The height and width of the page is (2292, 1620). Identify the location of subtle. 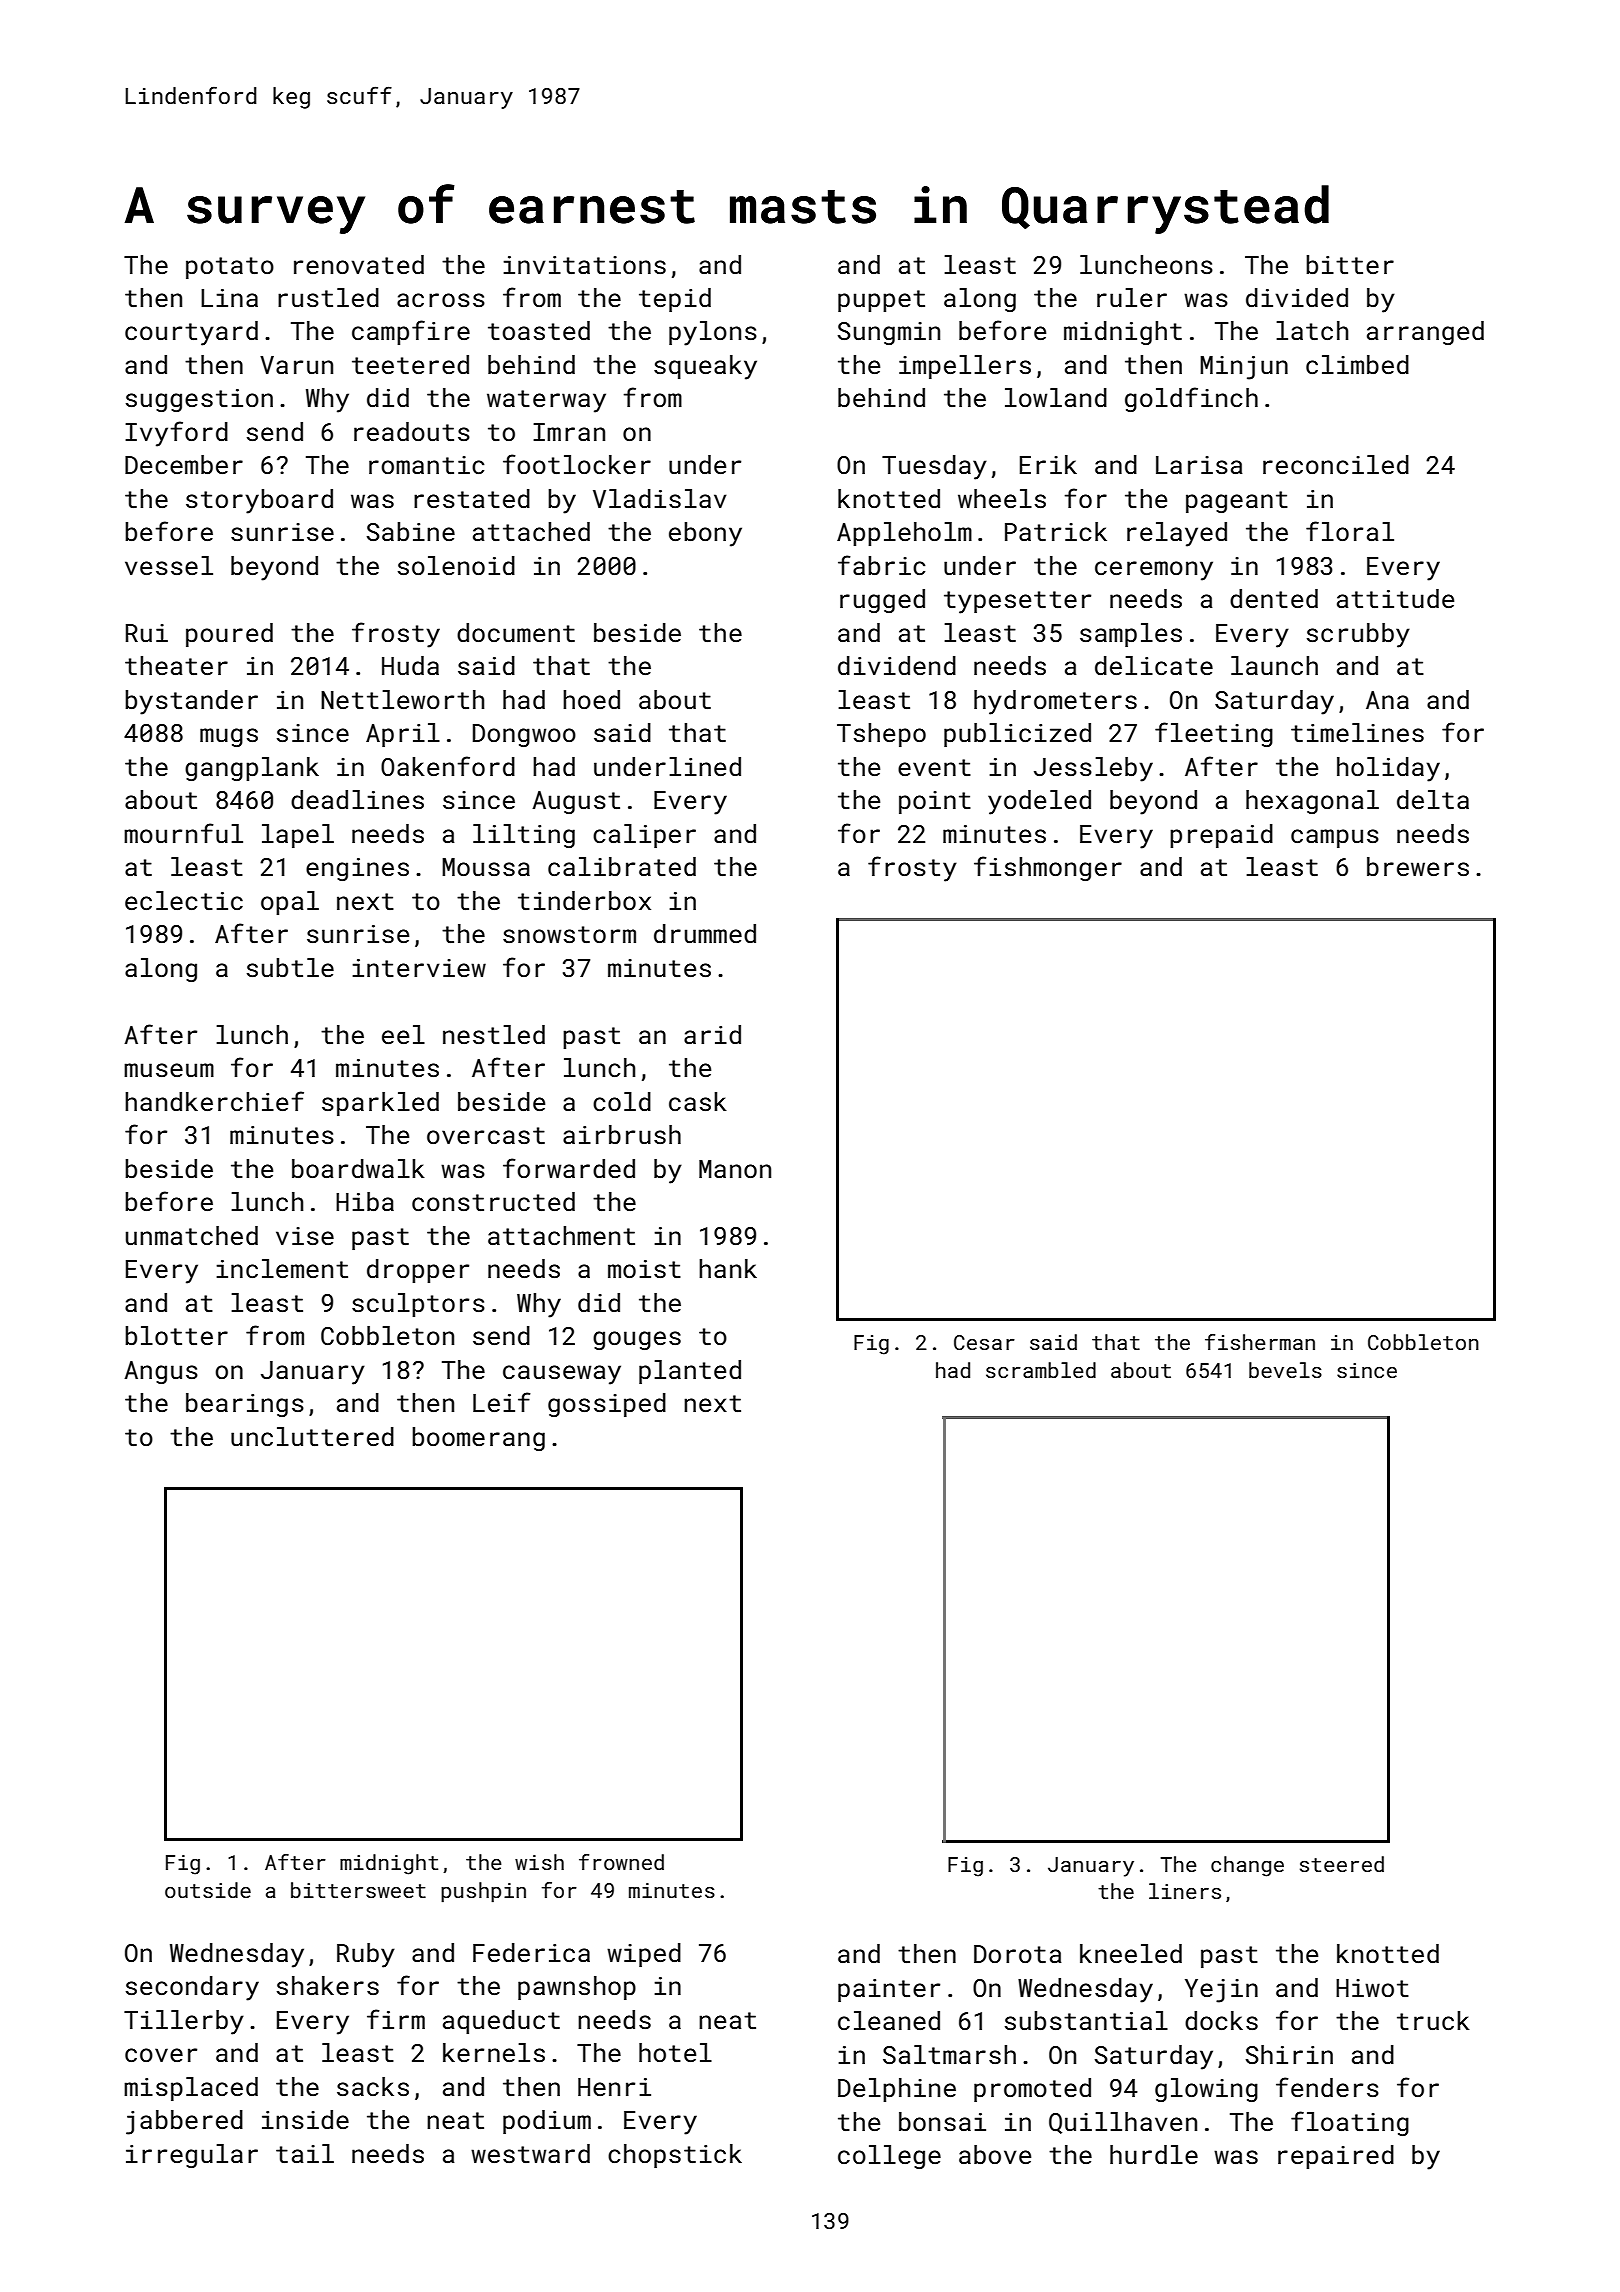
(290, 968).
